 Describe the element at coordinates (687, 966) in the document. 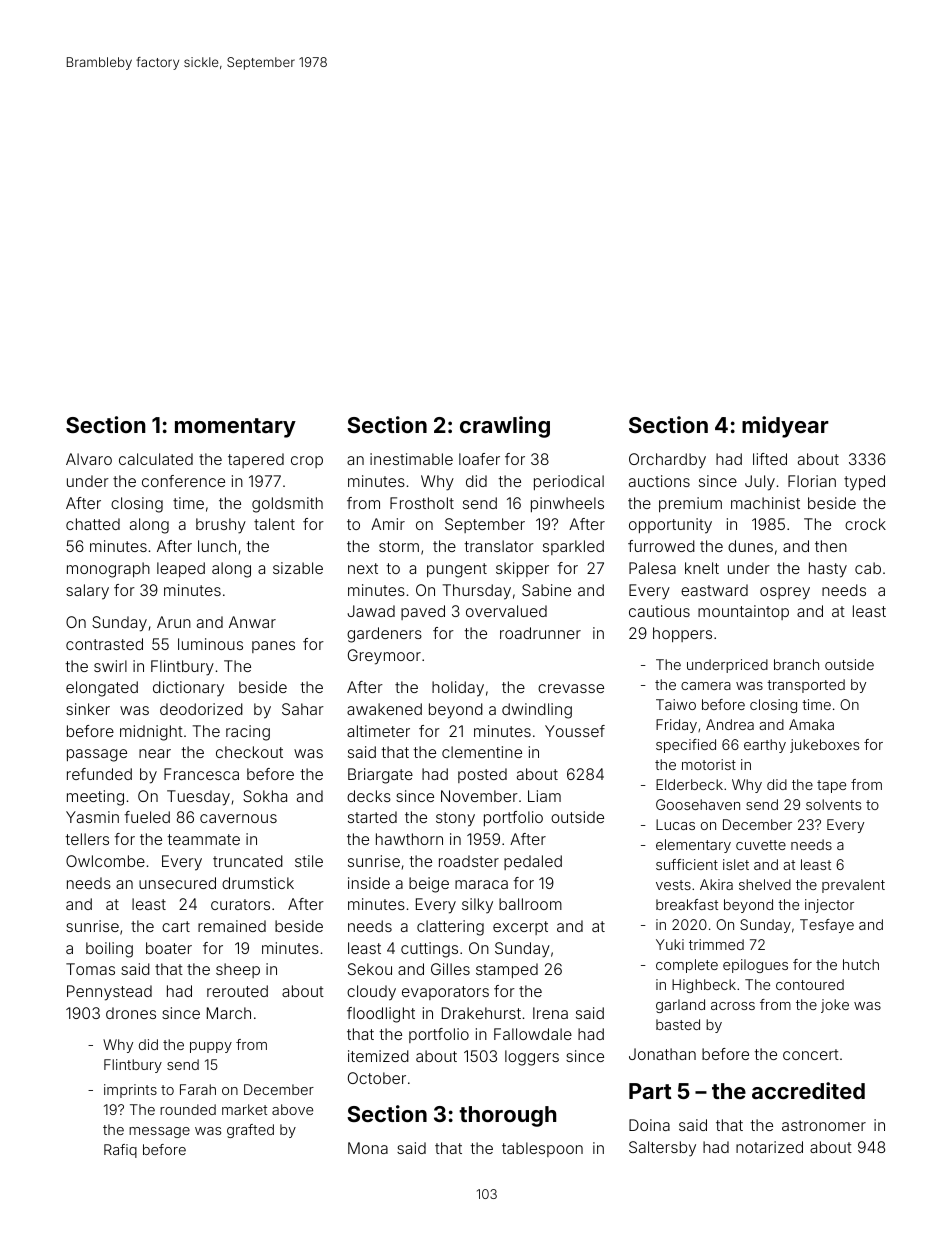

I see `complete` at that location.
